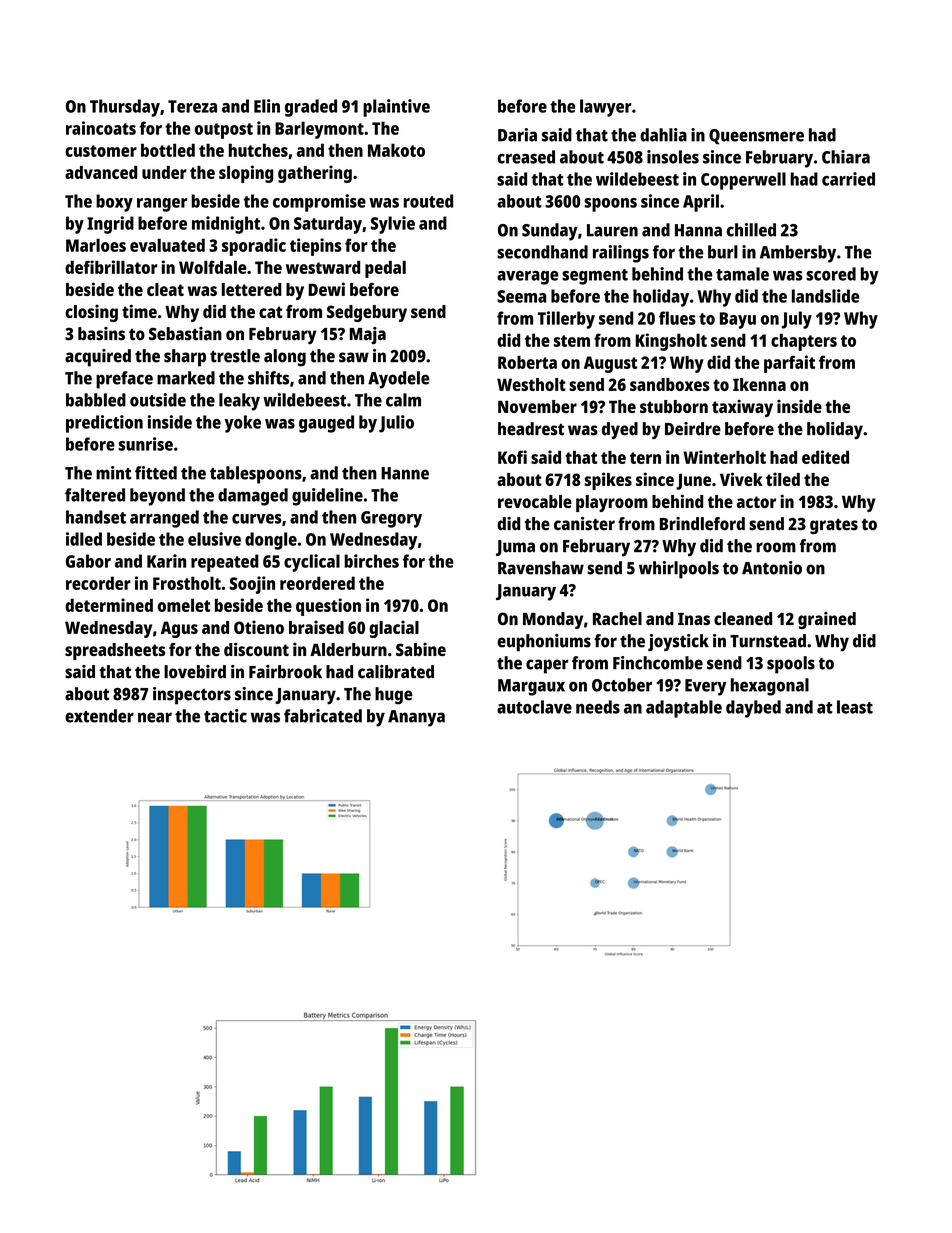 The height and width of the page is (1233, 952). Describe the element at coordinates (855, 707) in the page. I see `least` at that location.
